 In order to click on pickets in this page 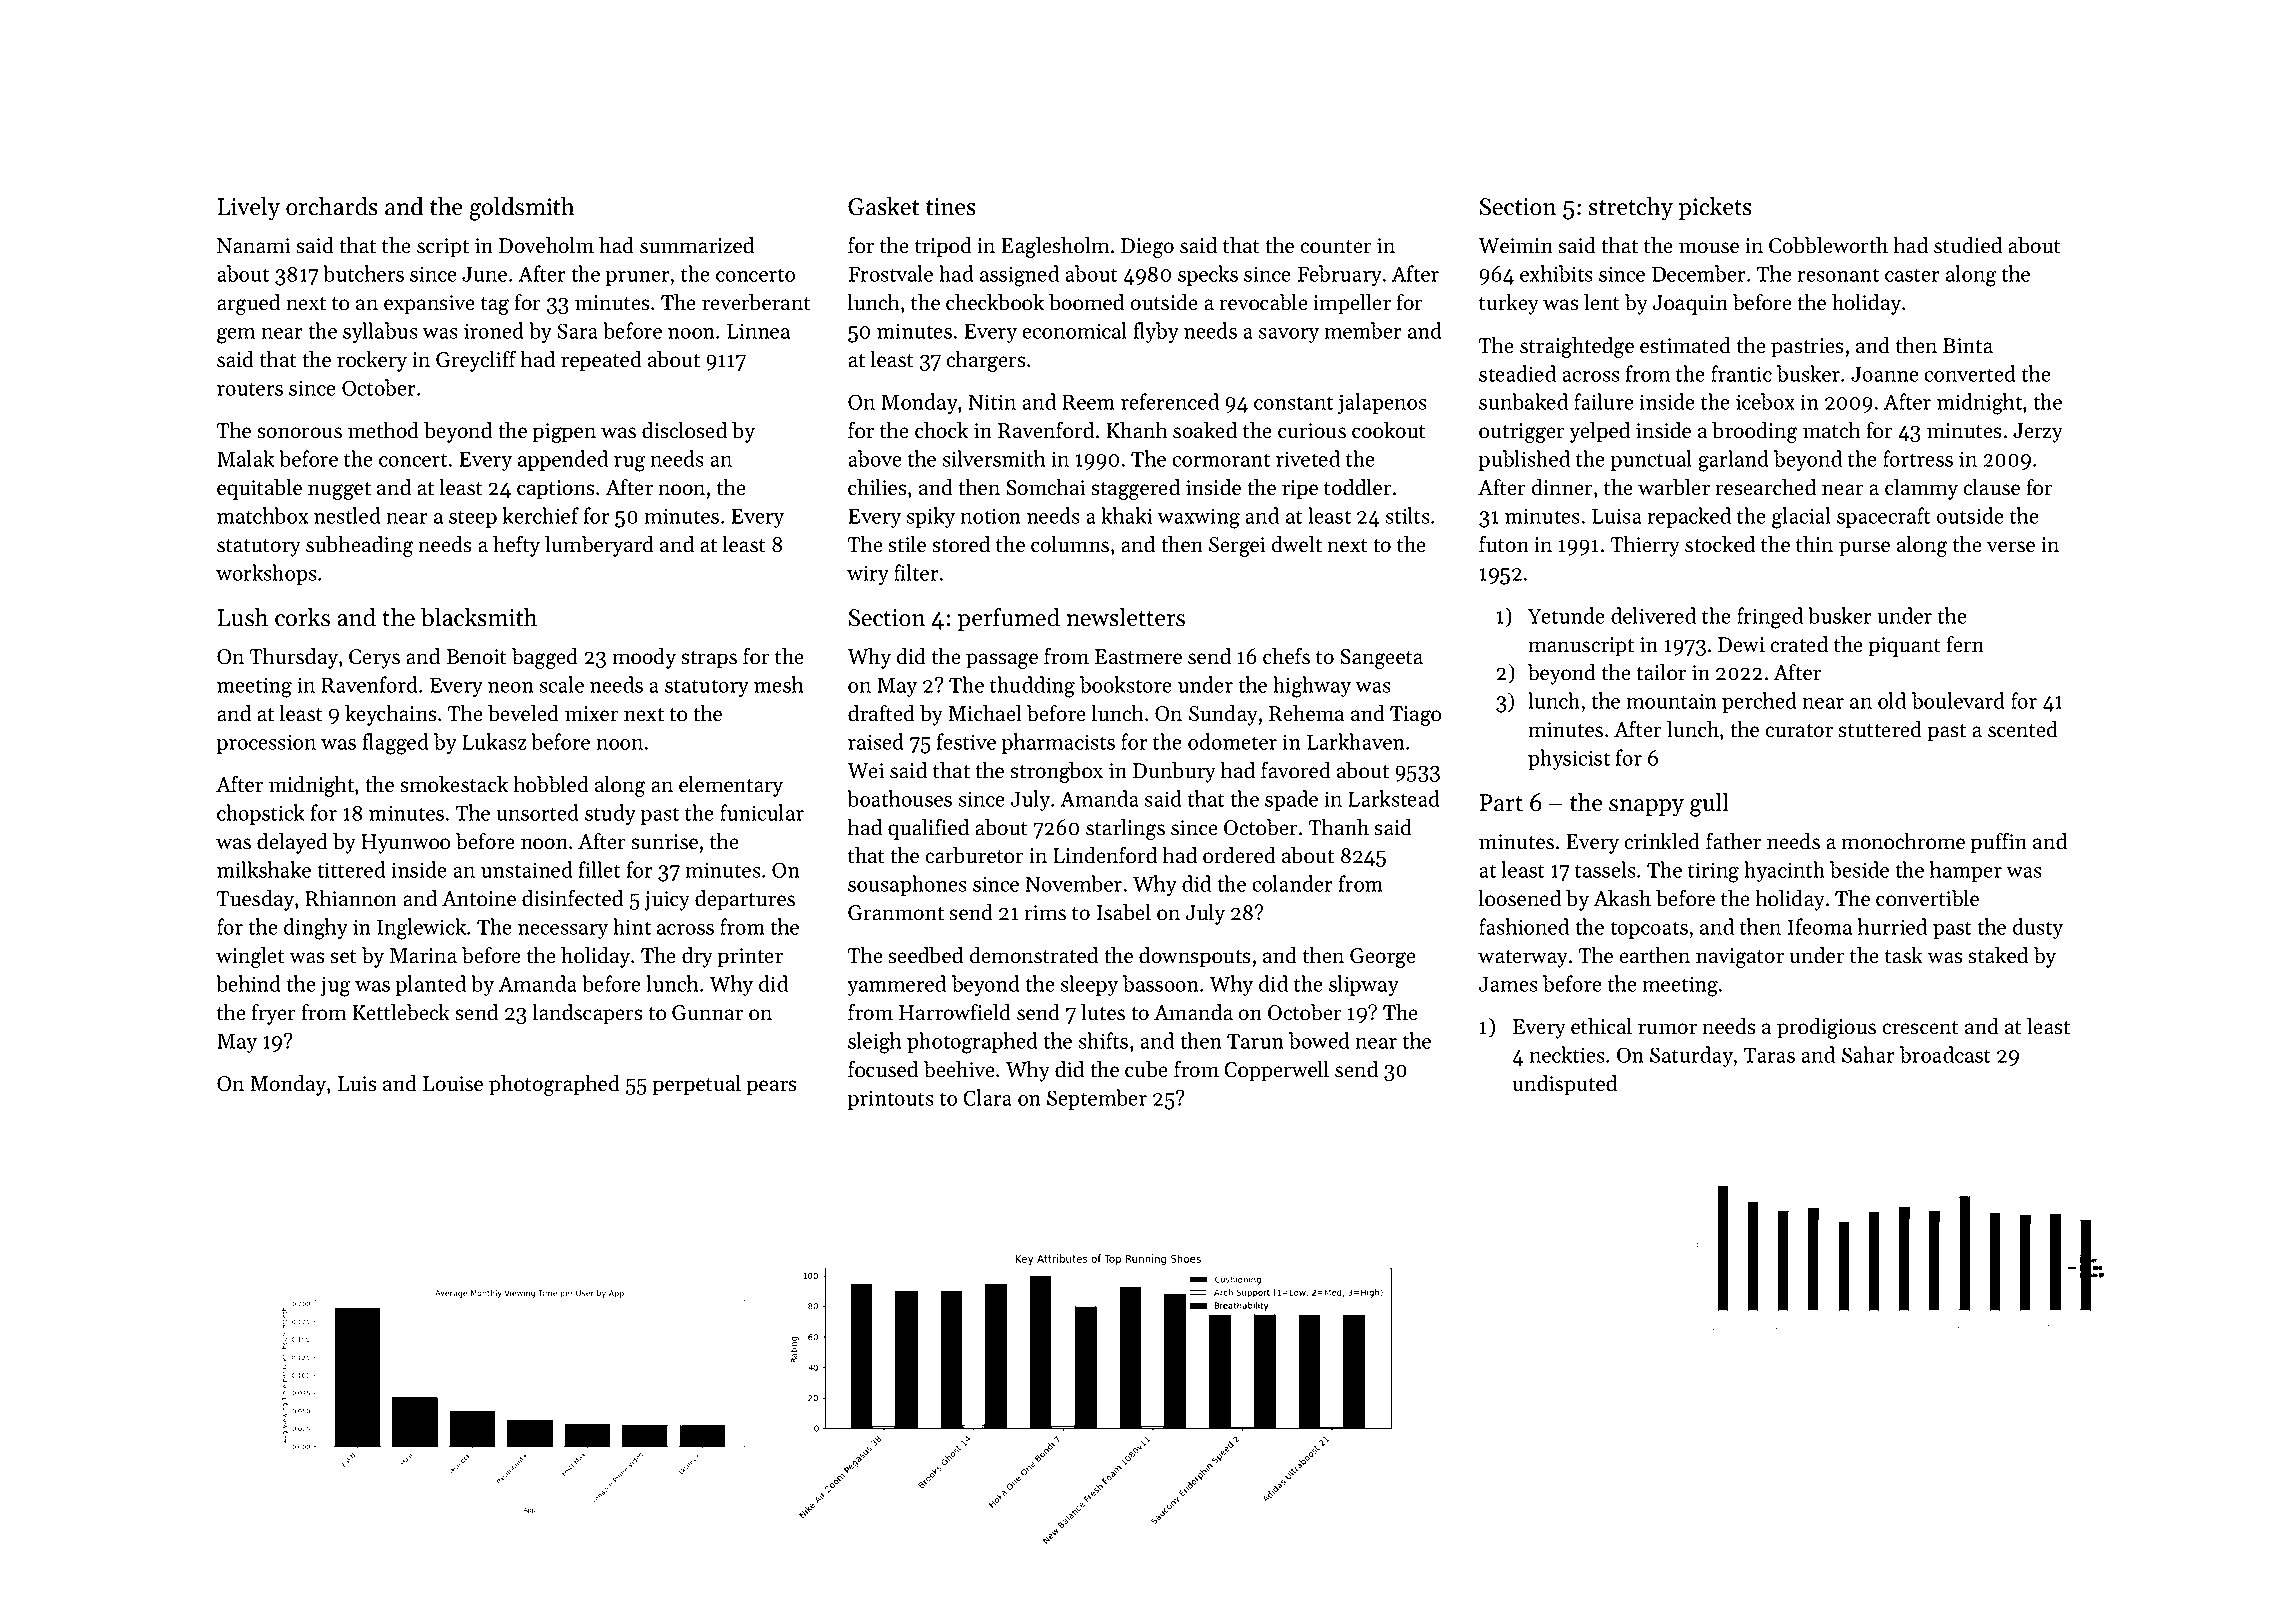, I will do `click(1715, 208)`.
